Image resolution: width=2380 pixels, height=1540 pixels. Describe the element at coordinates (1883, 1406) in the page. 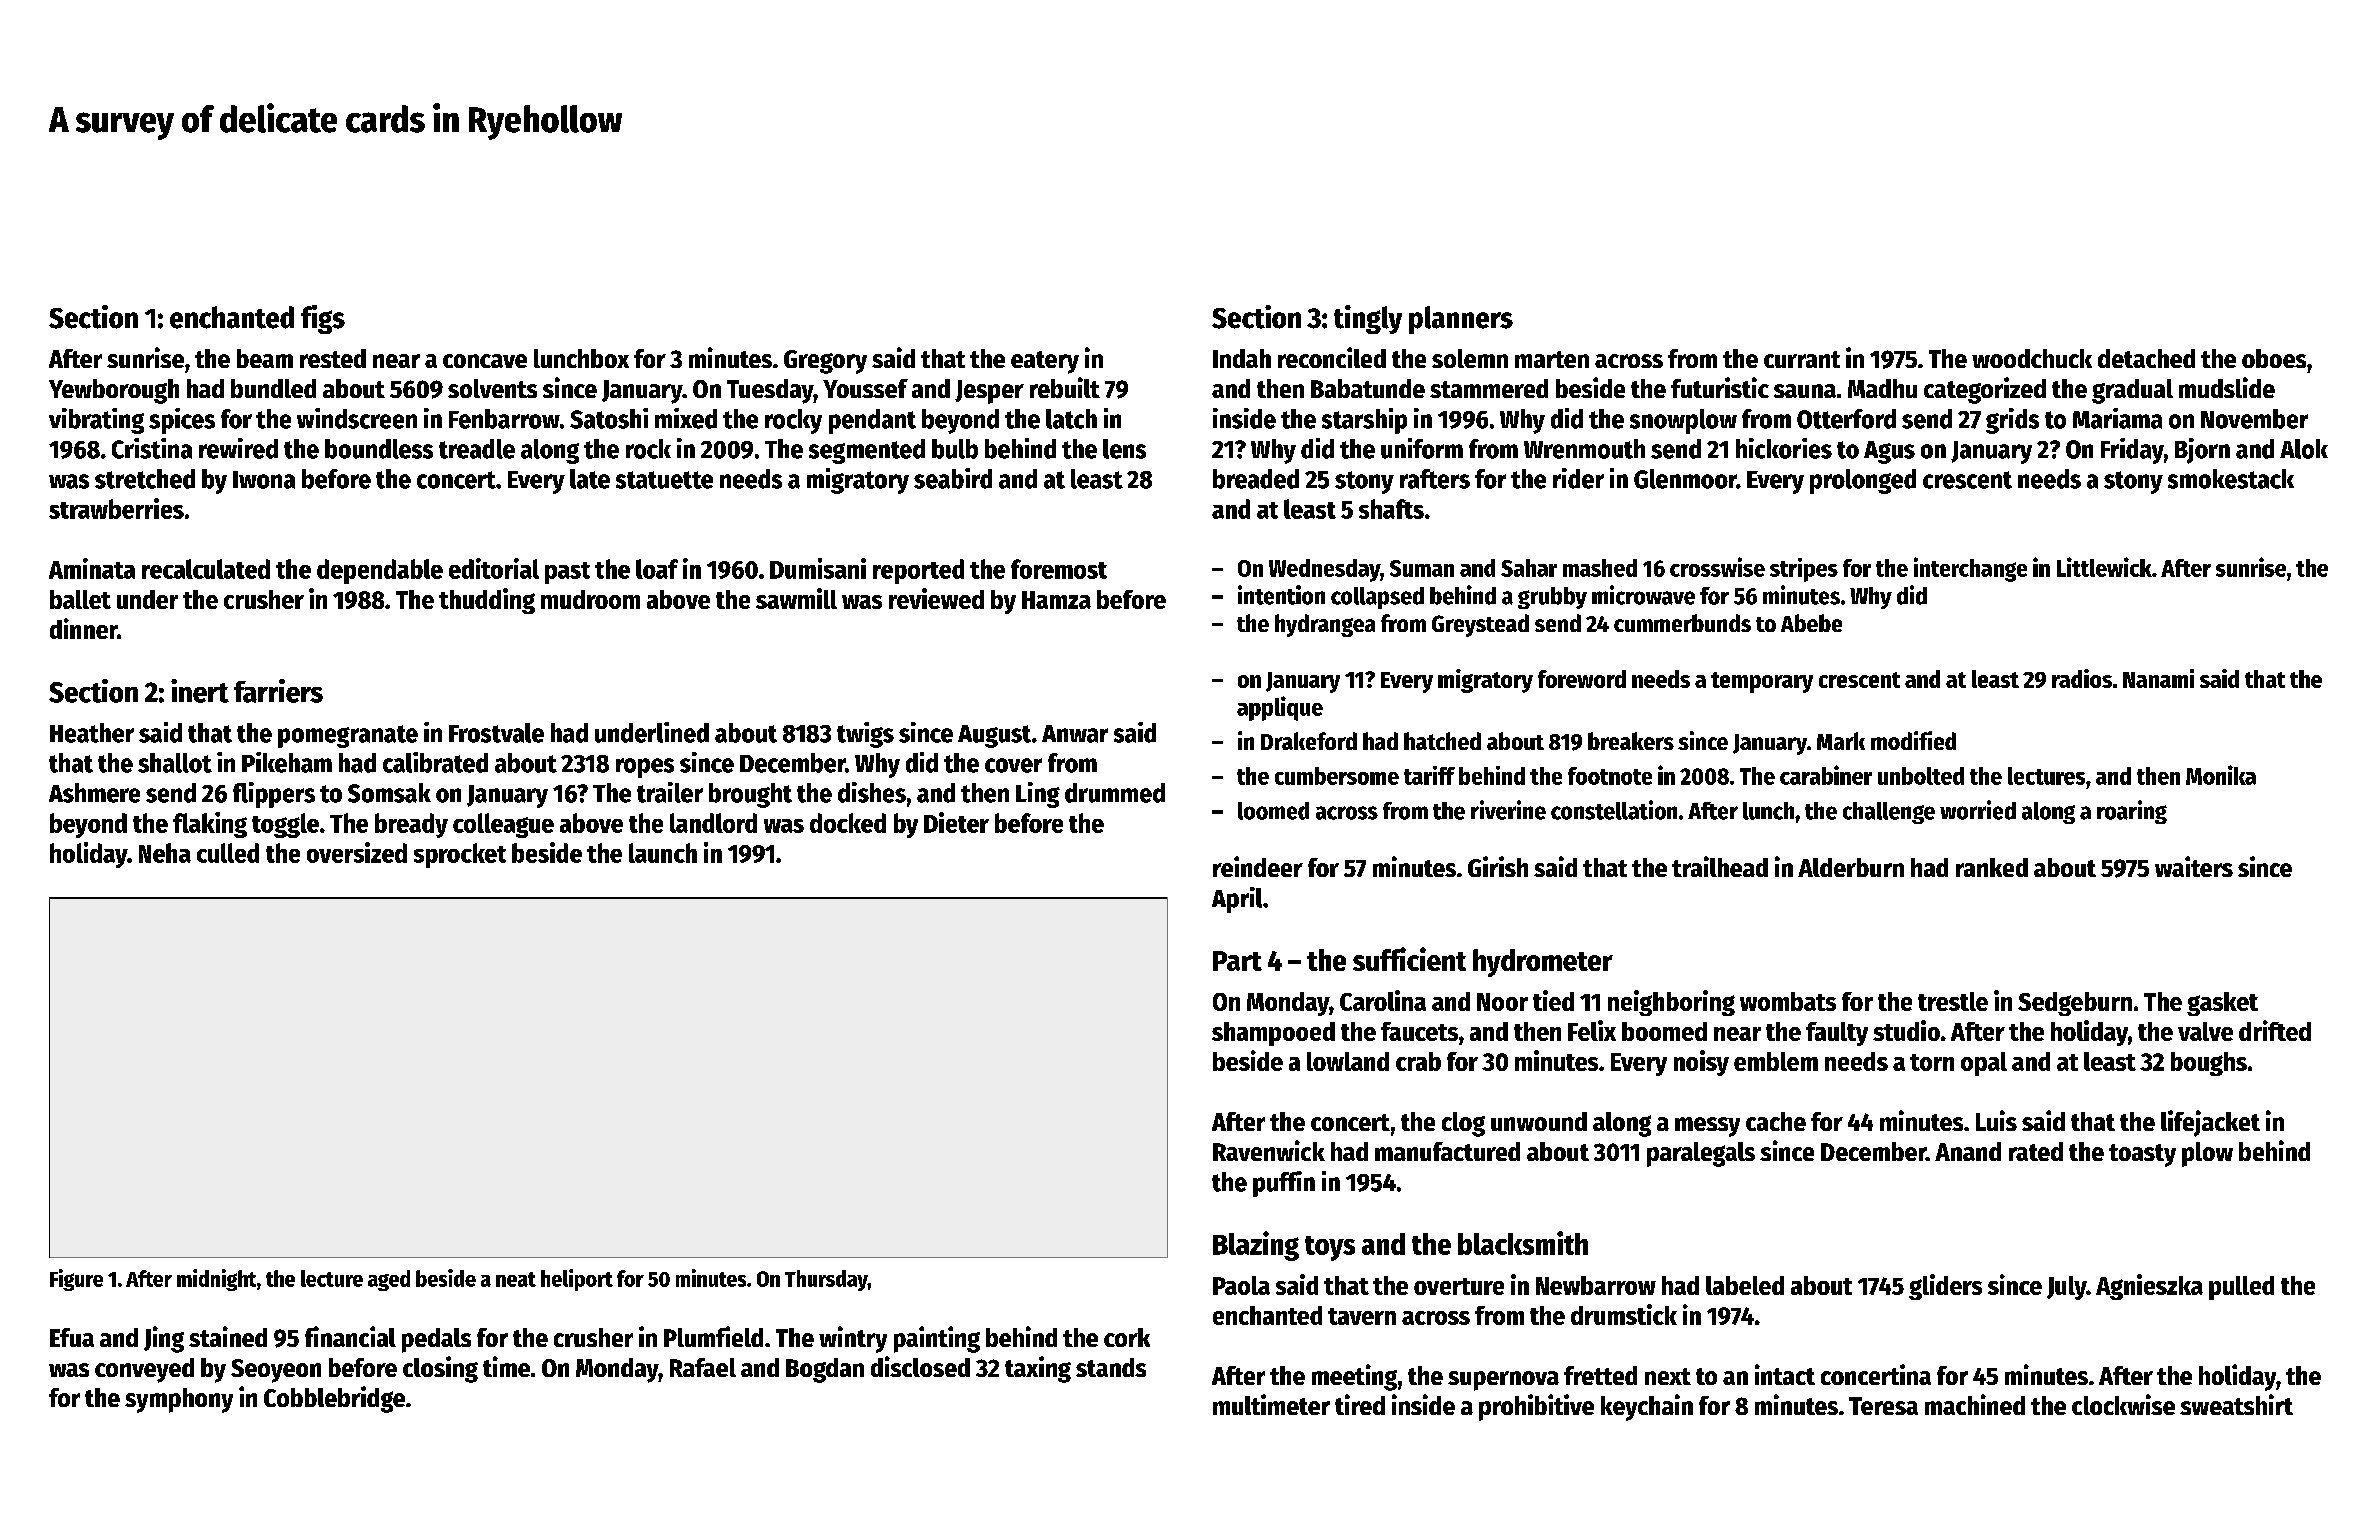

I see `Teresa` at that location.
